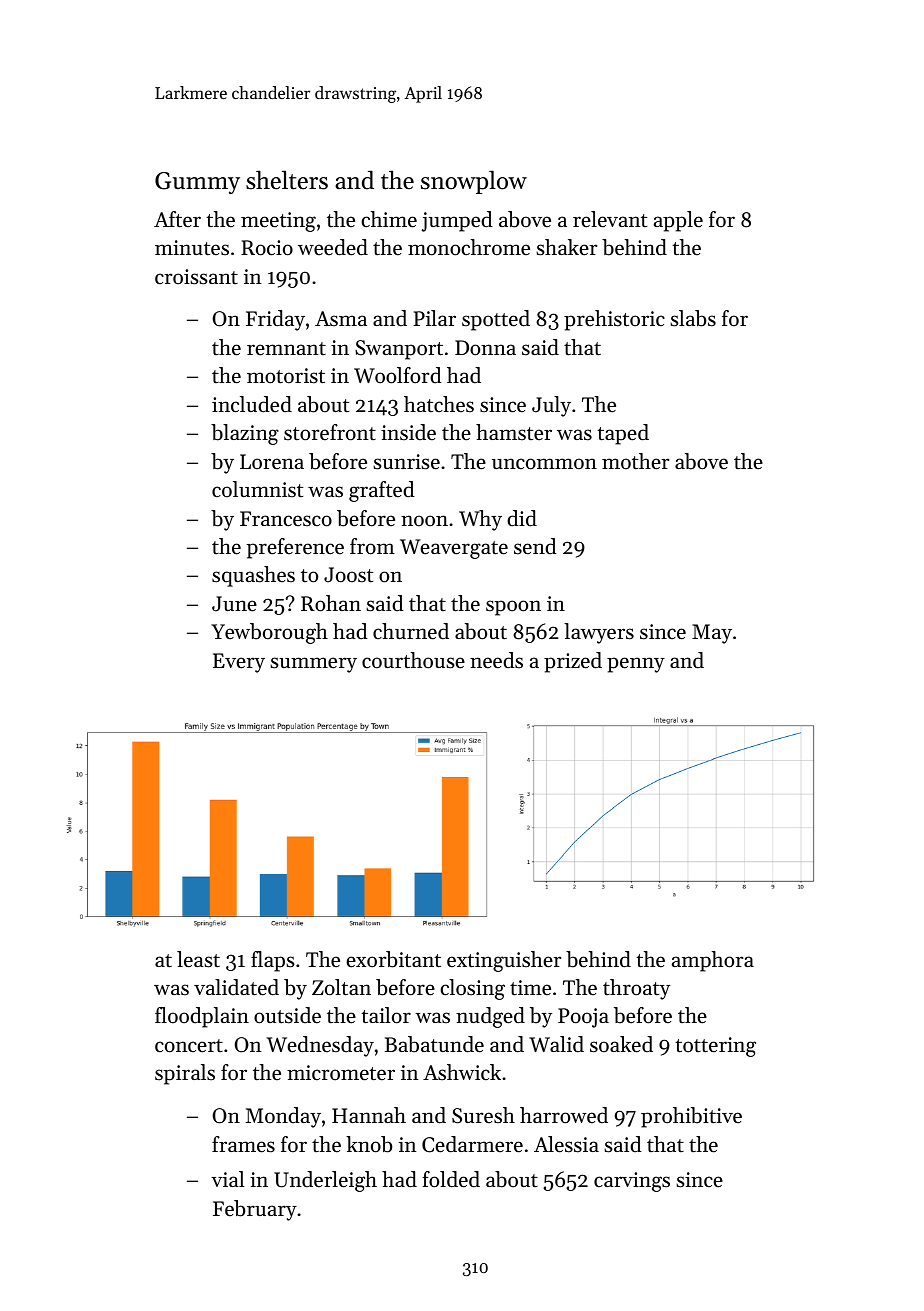 The image size is (924, 1311). I want to click on extinguisher, so click(504, 961).
